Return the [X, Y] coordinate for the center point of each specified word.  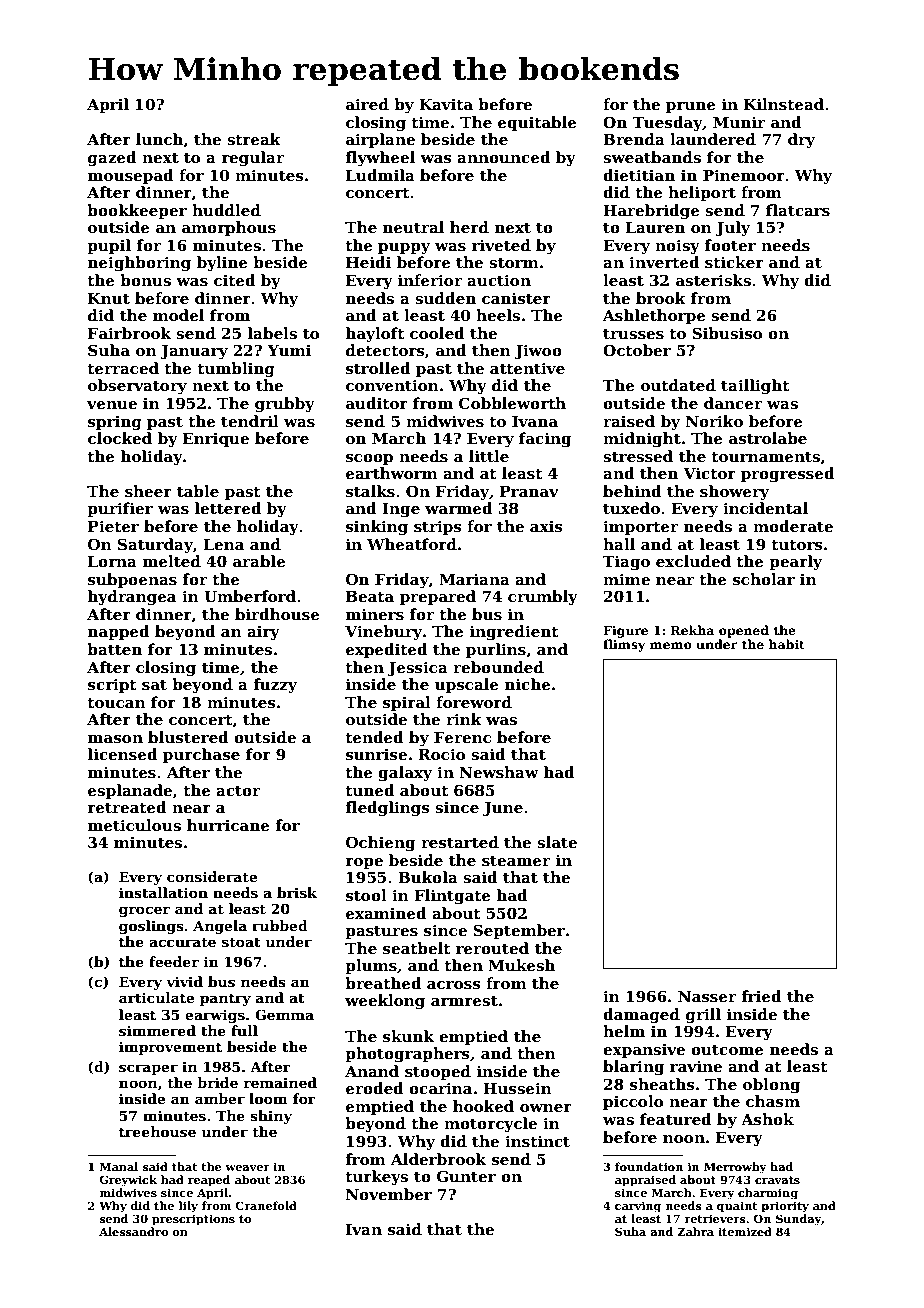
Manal [119, 1166]
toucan [116, 703]
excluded [693, 561]
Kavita [446, 104]
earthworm [392, 473]
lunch [160, 140]
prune [691, 107]
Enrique [216, 439]
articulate [156, 997]
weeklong [385, 1002]
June [503, 809]
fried [762, 996]
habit [786, 644]
